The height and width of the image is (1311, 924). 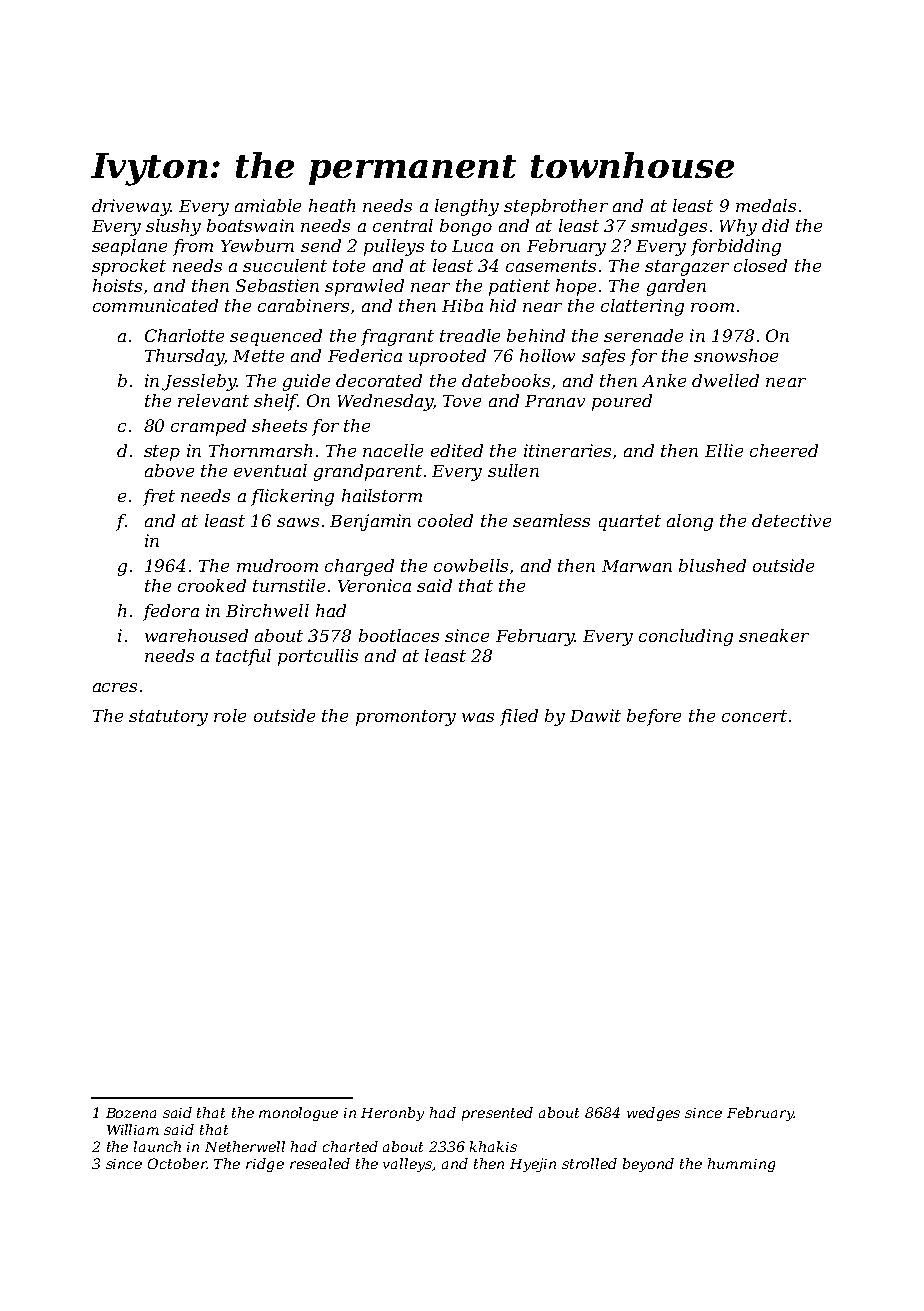 What do you see at coordinates (654, 717) in the image?
I see `before` at bounding box center [654, 717].
